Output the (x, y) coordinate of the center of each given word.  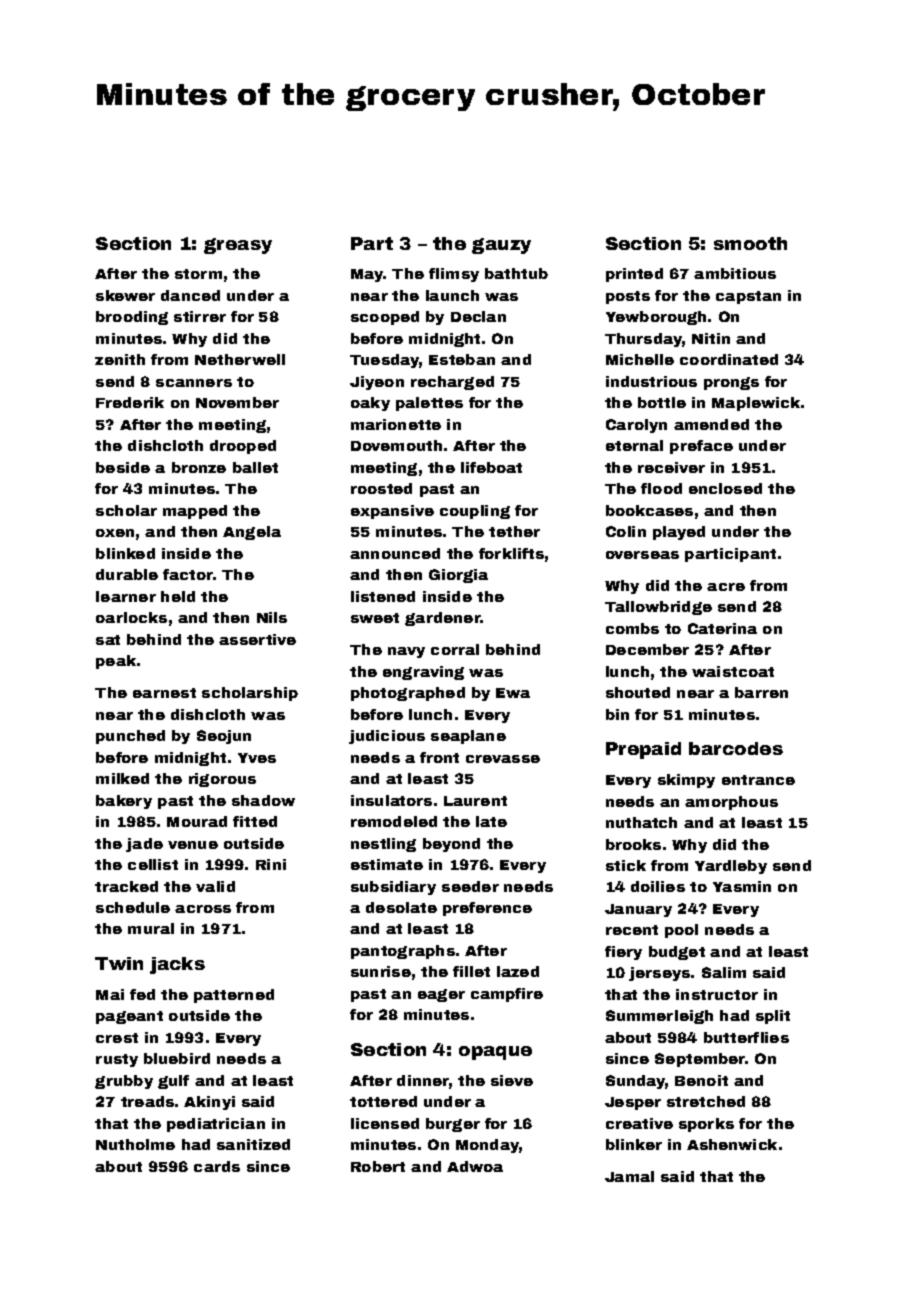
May (367, 275)
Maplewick (756, 404)
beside (123, 467)
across (203, 909)
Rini (271, 864)
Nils (272, 617)
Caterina (722, 628)
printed (634, 275)
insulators (391, 800)
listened (383, 596)
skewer (125, 295)
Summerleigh (659, 1017)
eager (441, 995)
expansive (392, 512)
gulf (173, 1082)
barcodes (736, 748)
